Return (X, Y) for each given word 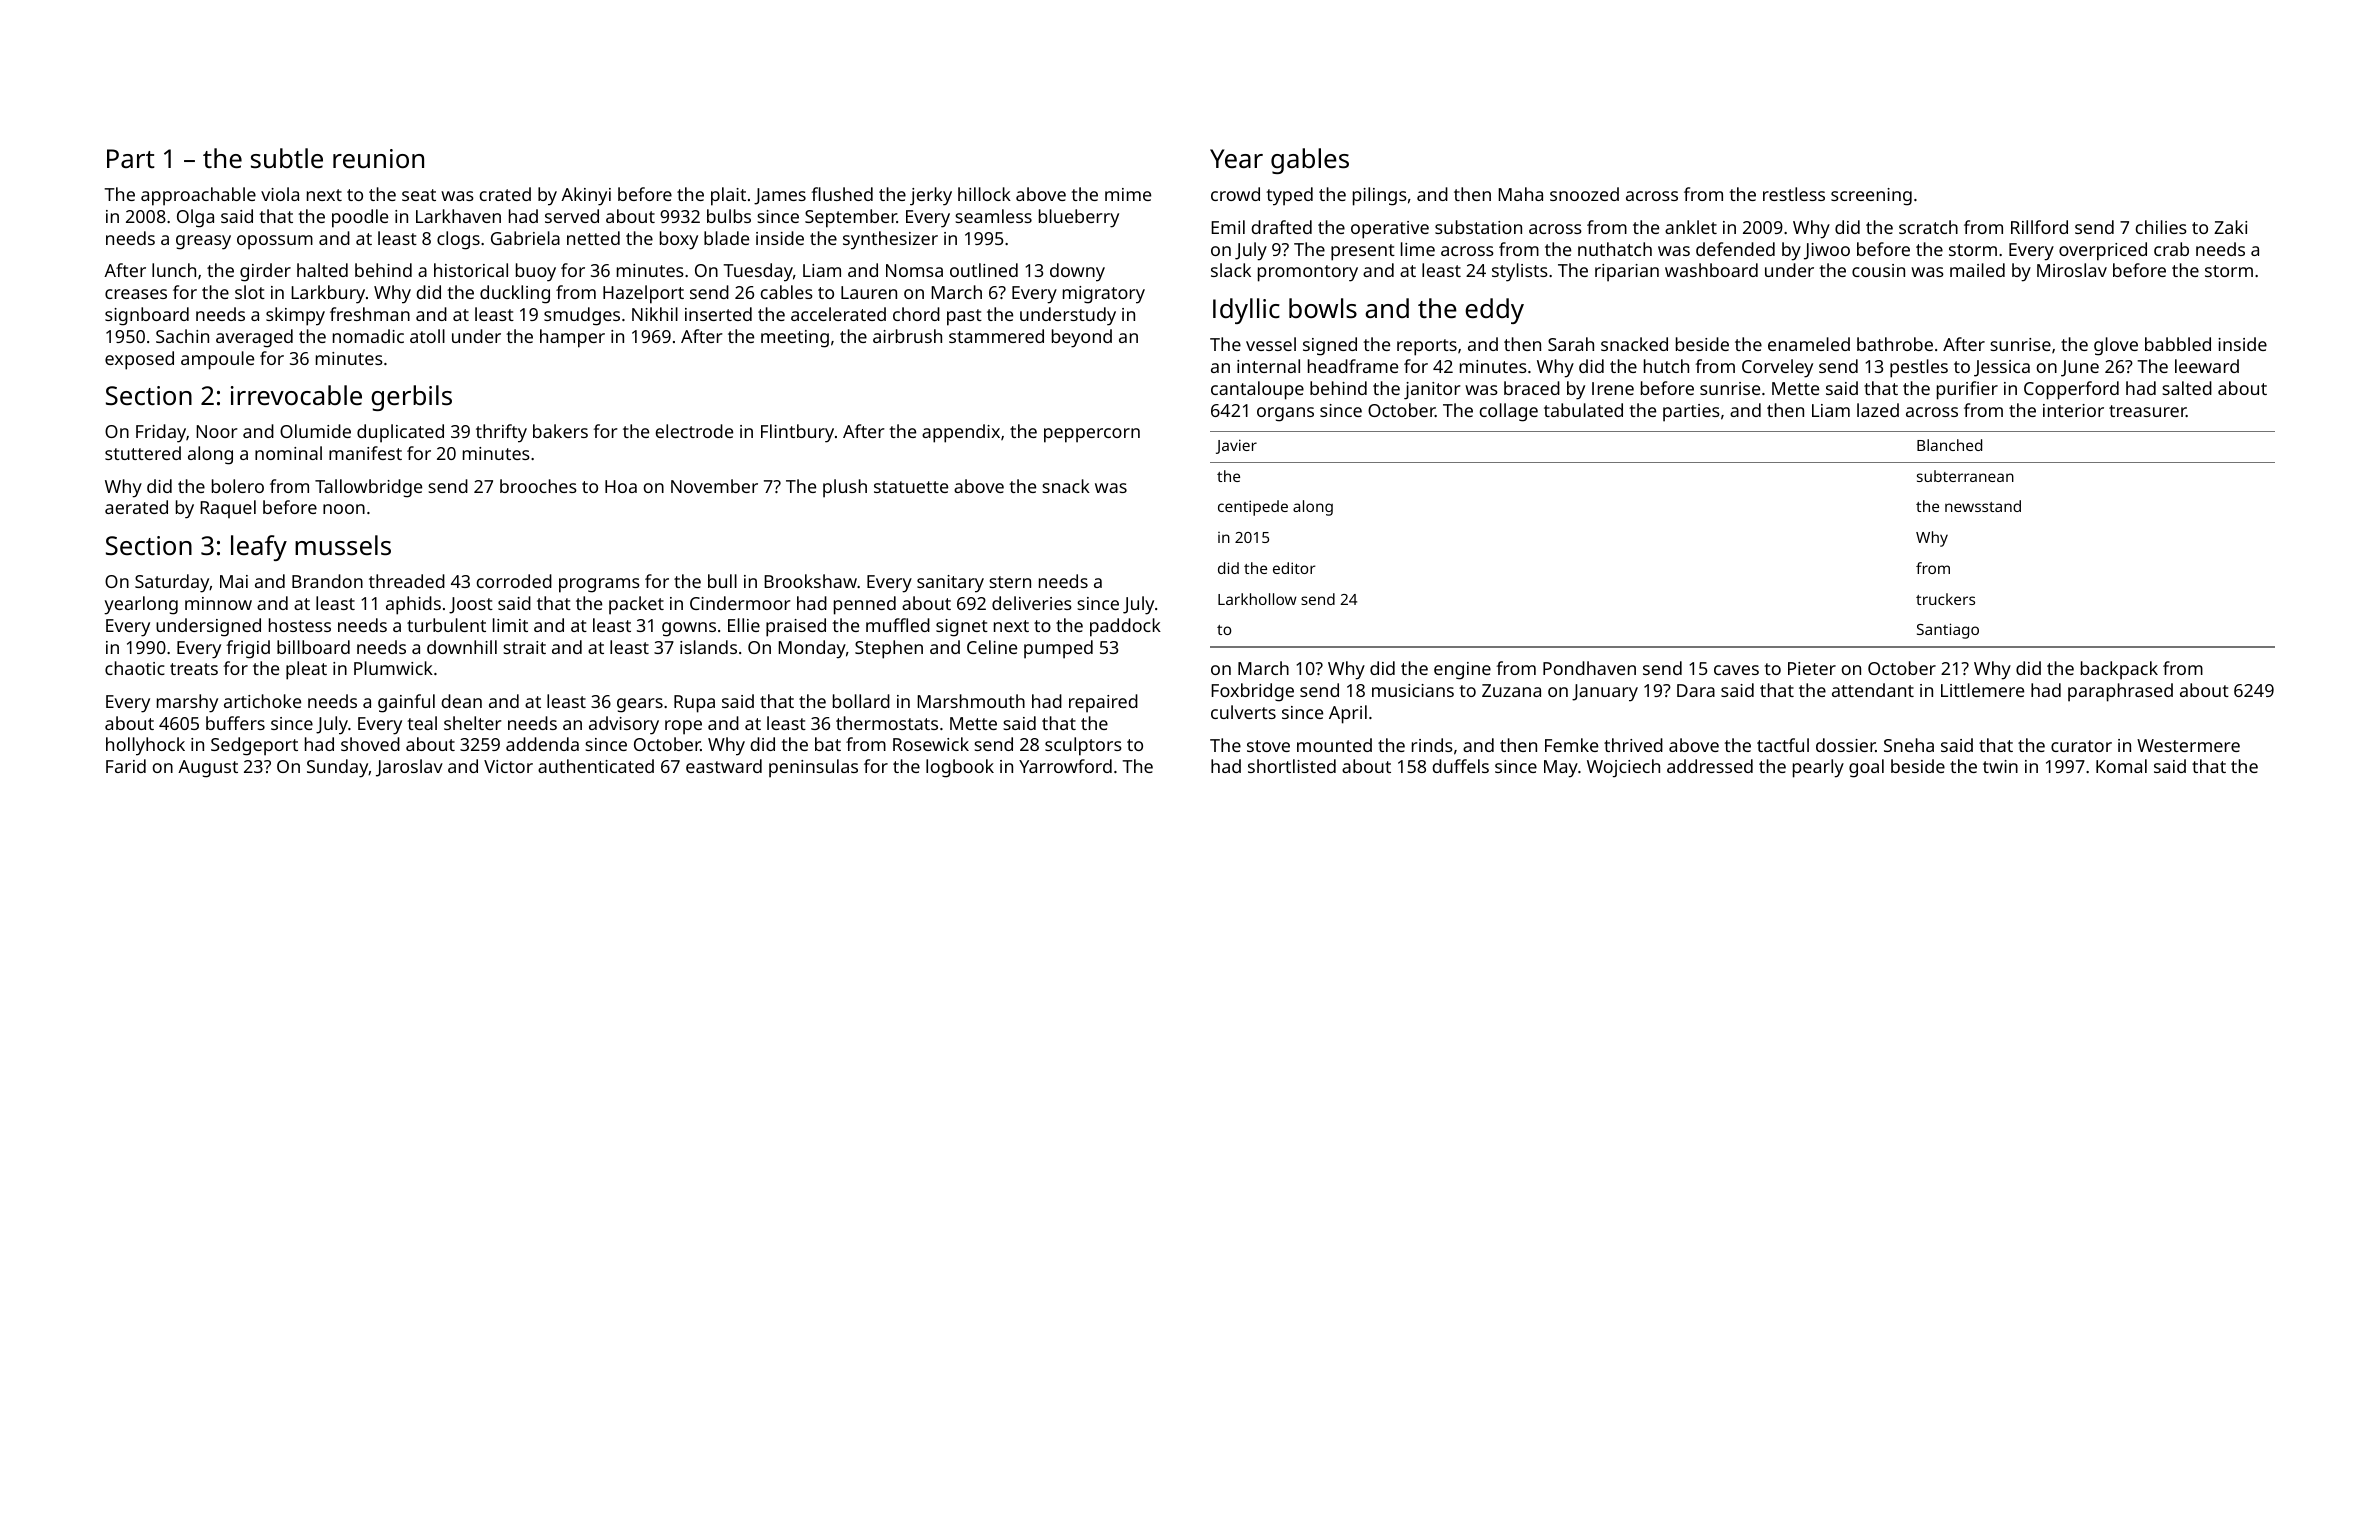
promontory (1308, 273)
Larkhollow (1257, 599)
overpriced (2103, 251)
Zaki (2230, 227)
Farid (126, 766)
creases (136, 294)
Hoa (621, 486)
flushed (842, 194)
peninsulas (813, 768)
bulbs (729, 216)
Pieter (1812, 668)
